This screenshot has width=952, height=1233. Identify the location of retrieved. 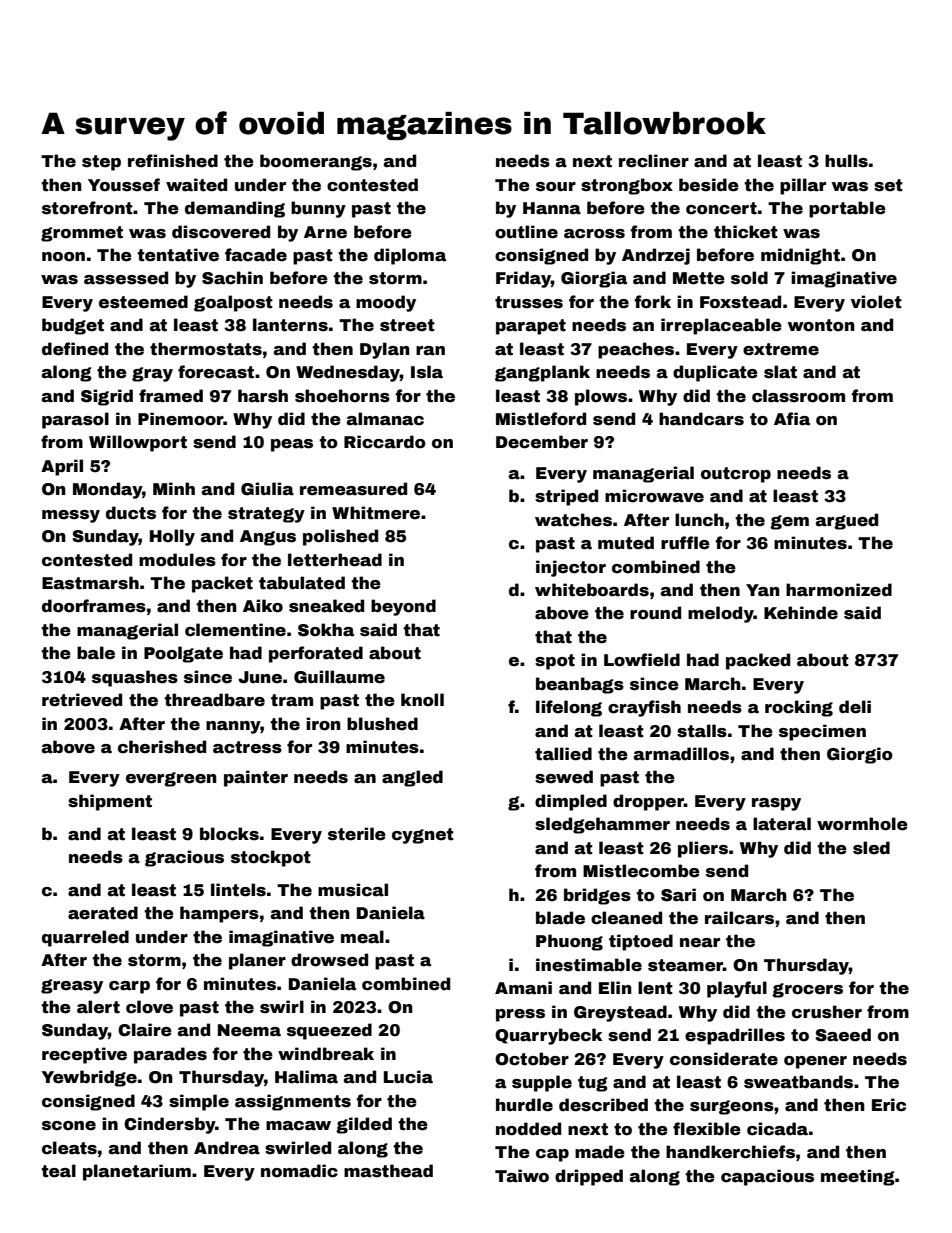
(82, 700).
